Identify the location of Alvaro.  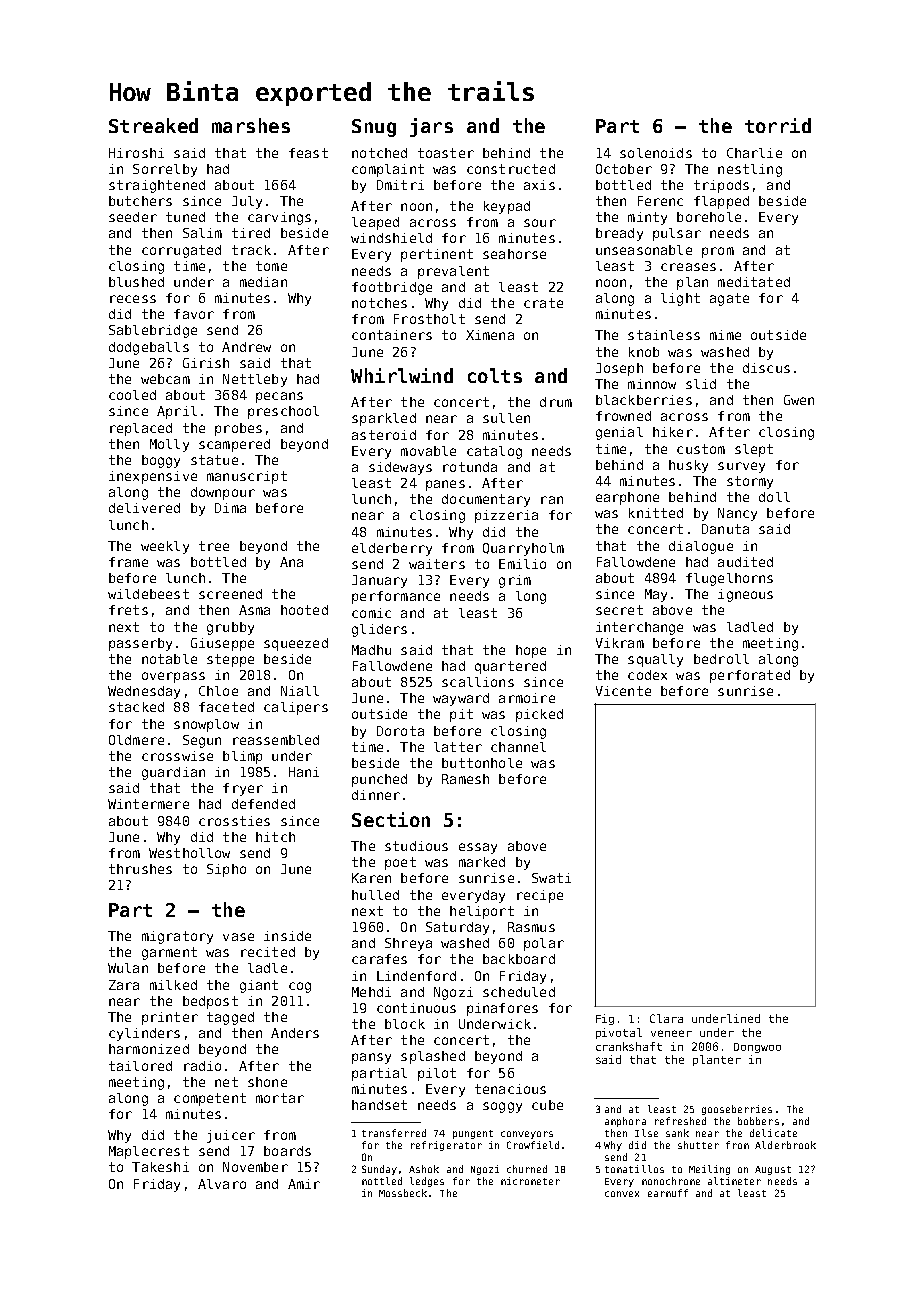
(222, 1184).
